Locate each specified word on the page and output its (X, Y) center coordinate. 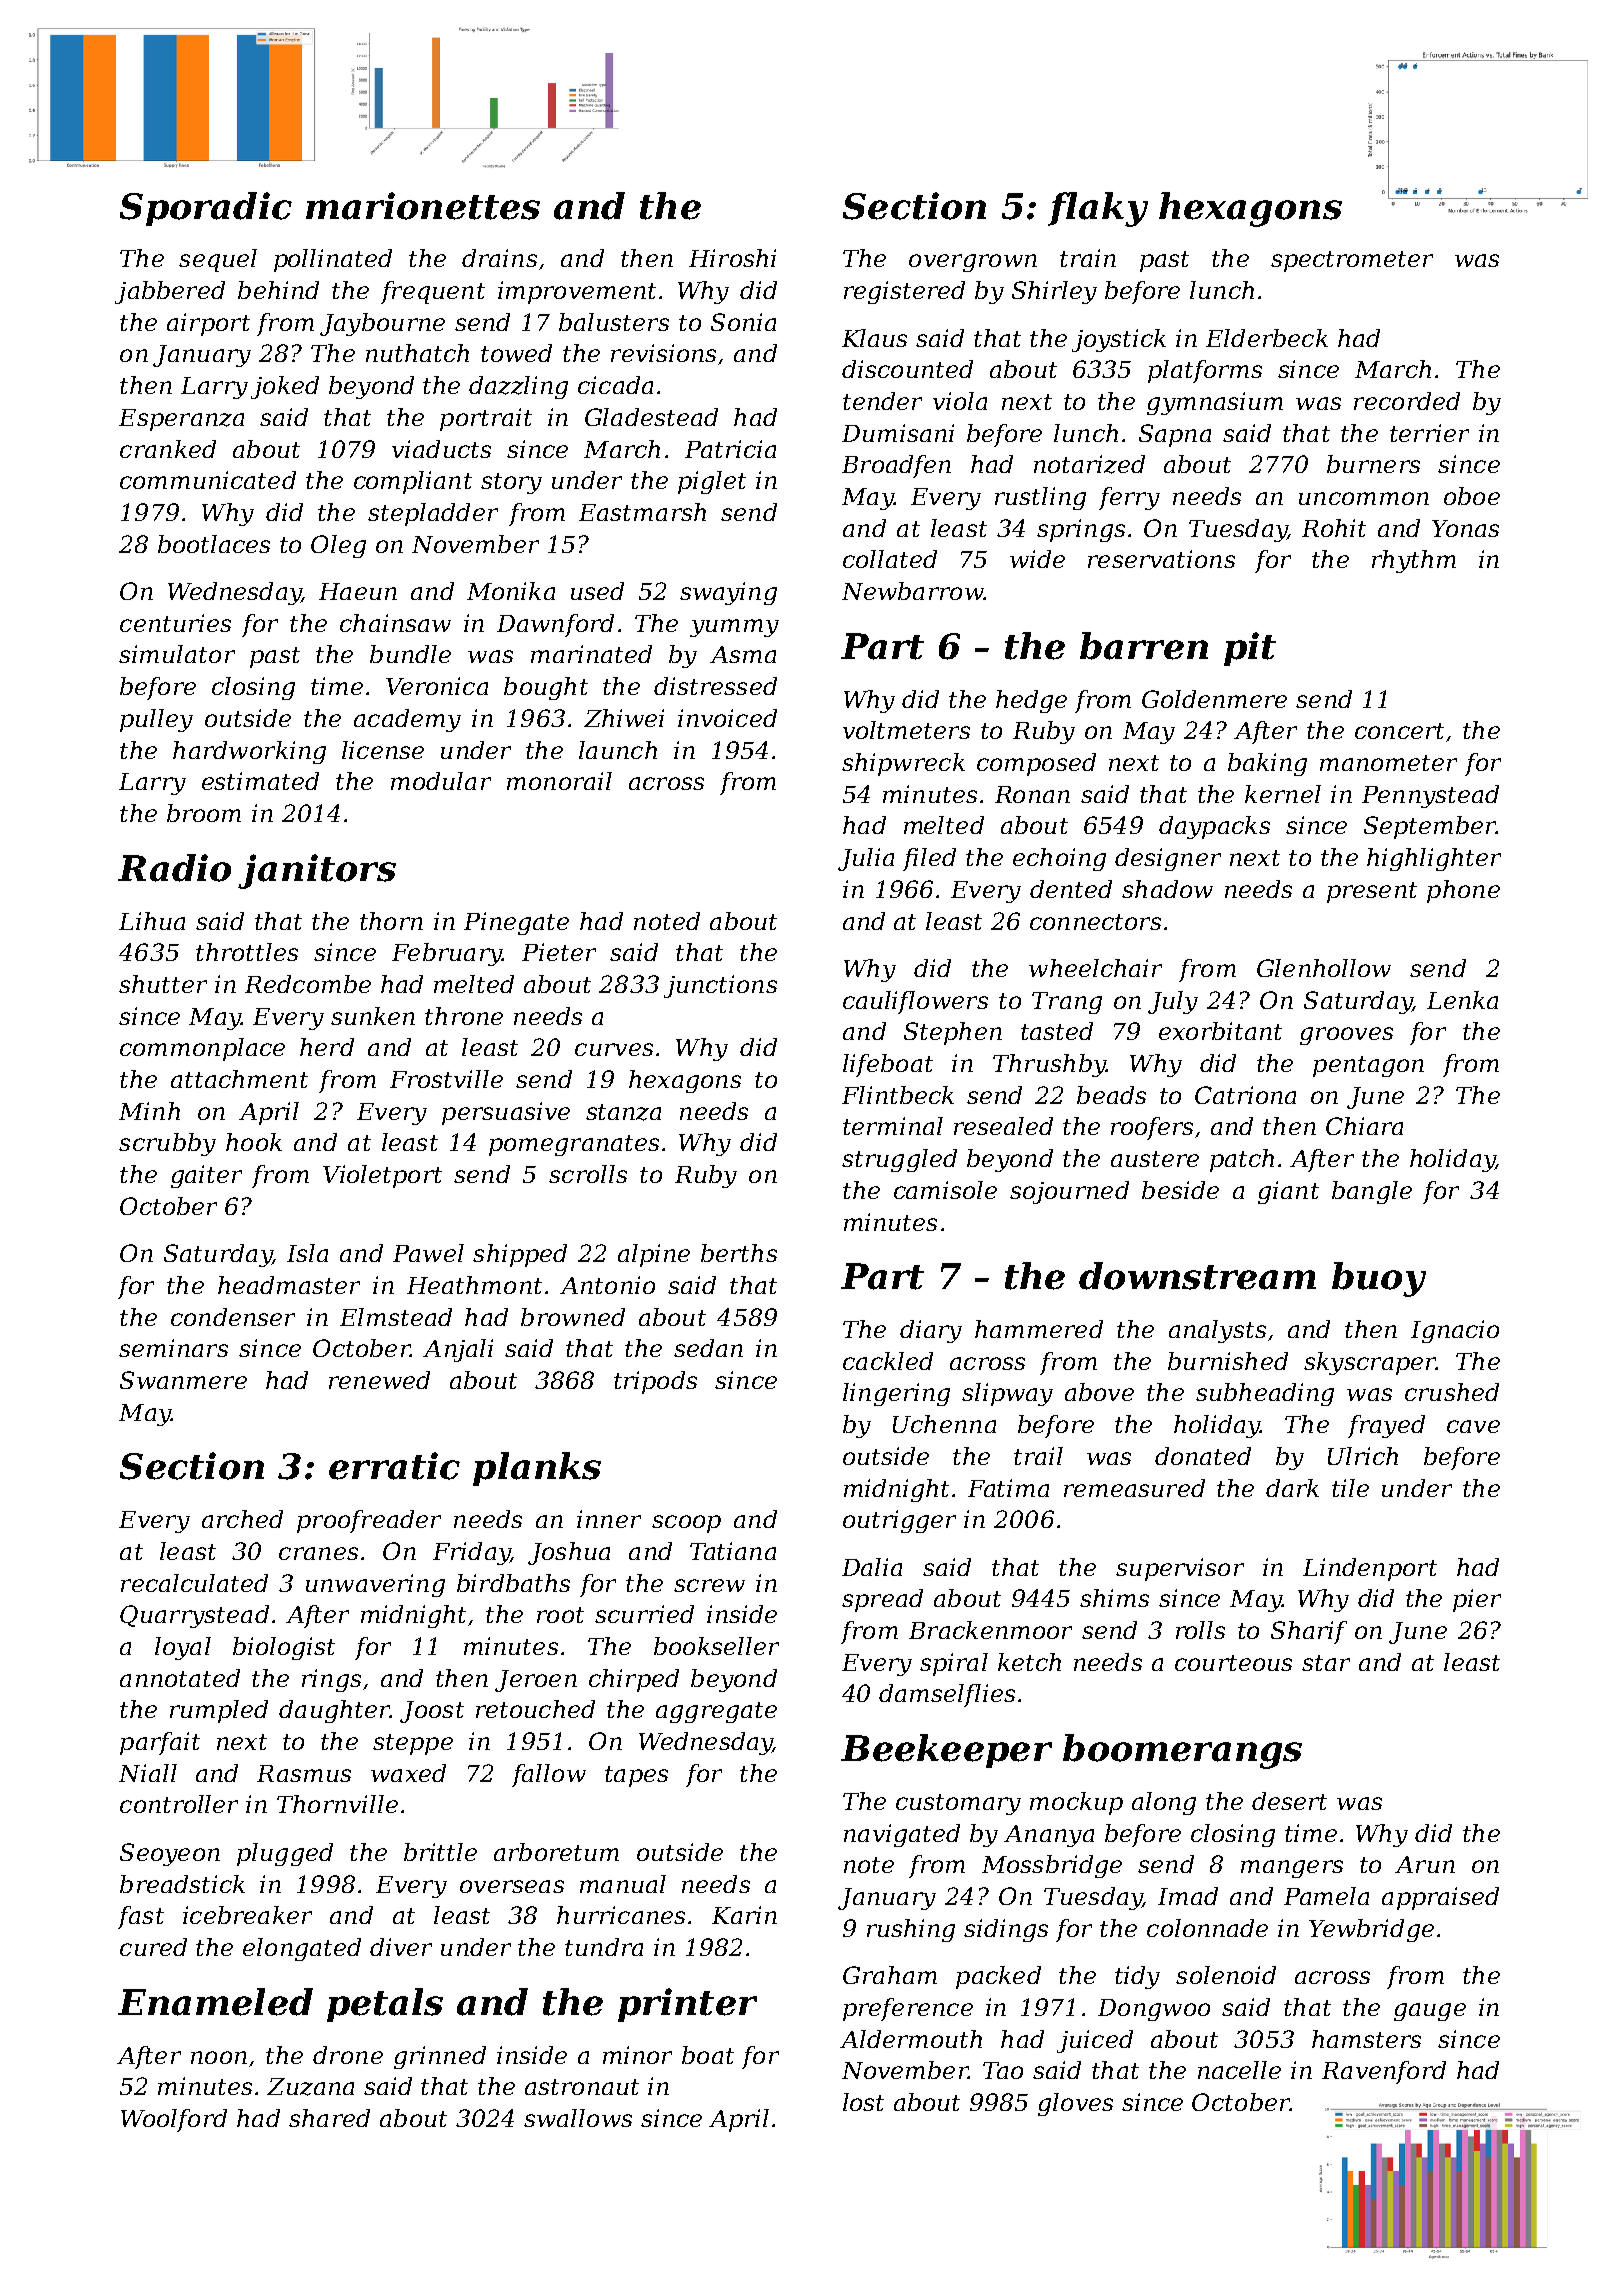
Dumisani (898, 433)
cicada (615, 385)
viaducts (441, 449)
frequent (433, 292)
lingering (896, 1394)
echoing (1059, 859)
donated (1203, 1456)
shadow (1167, 889)
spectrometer (1352, 261)
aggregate (716, 1712)
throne (464, 1016)
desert (1289, 1801)
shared (329, 2118)
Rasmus (304, 1773)
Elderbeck (1267, 338)
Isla (307, 1253)
